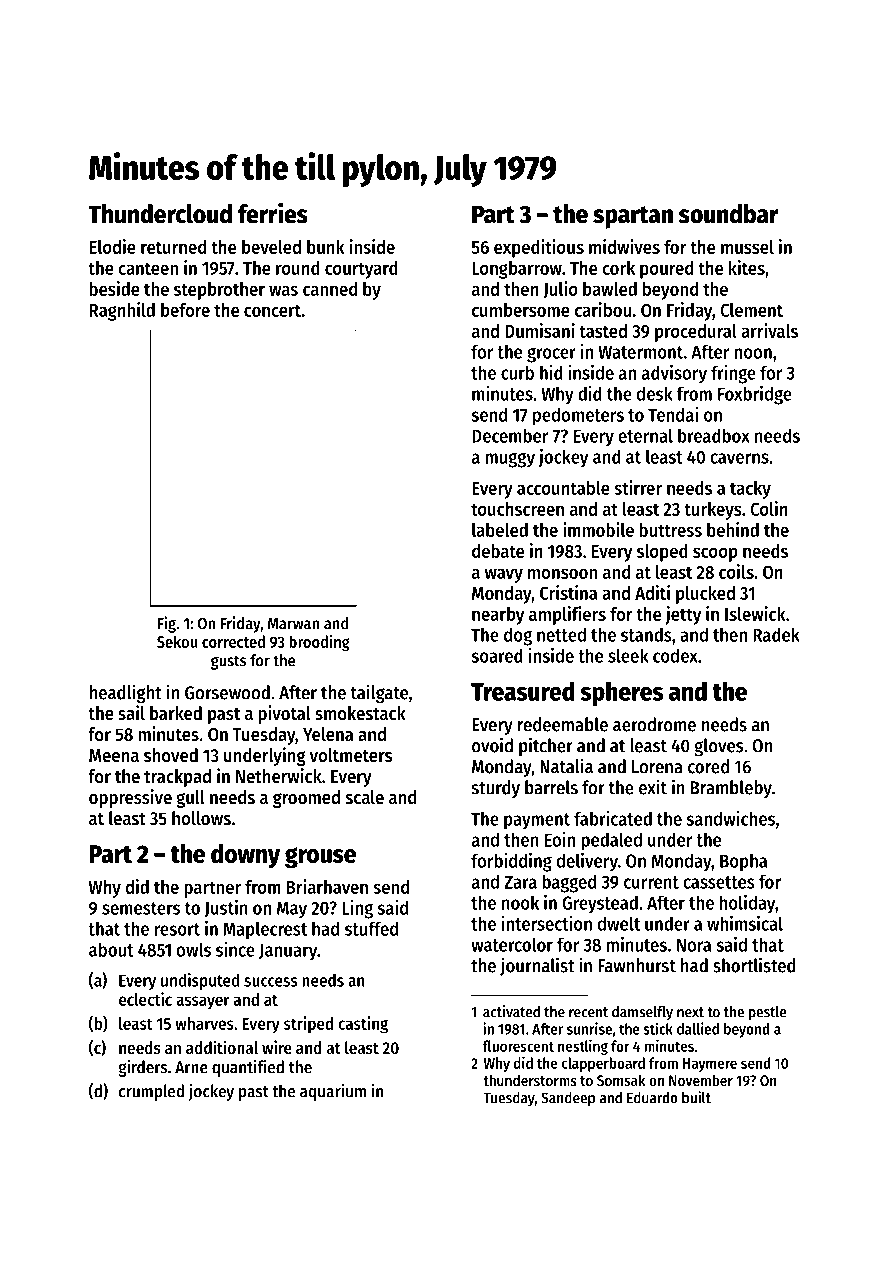 This document has width=889, height=1262. What do you see at coordinates (537, 966) in the document?
I see `journalist` at bounding box center [537, 966].
